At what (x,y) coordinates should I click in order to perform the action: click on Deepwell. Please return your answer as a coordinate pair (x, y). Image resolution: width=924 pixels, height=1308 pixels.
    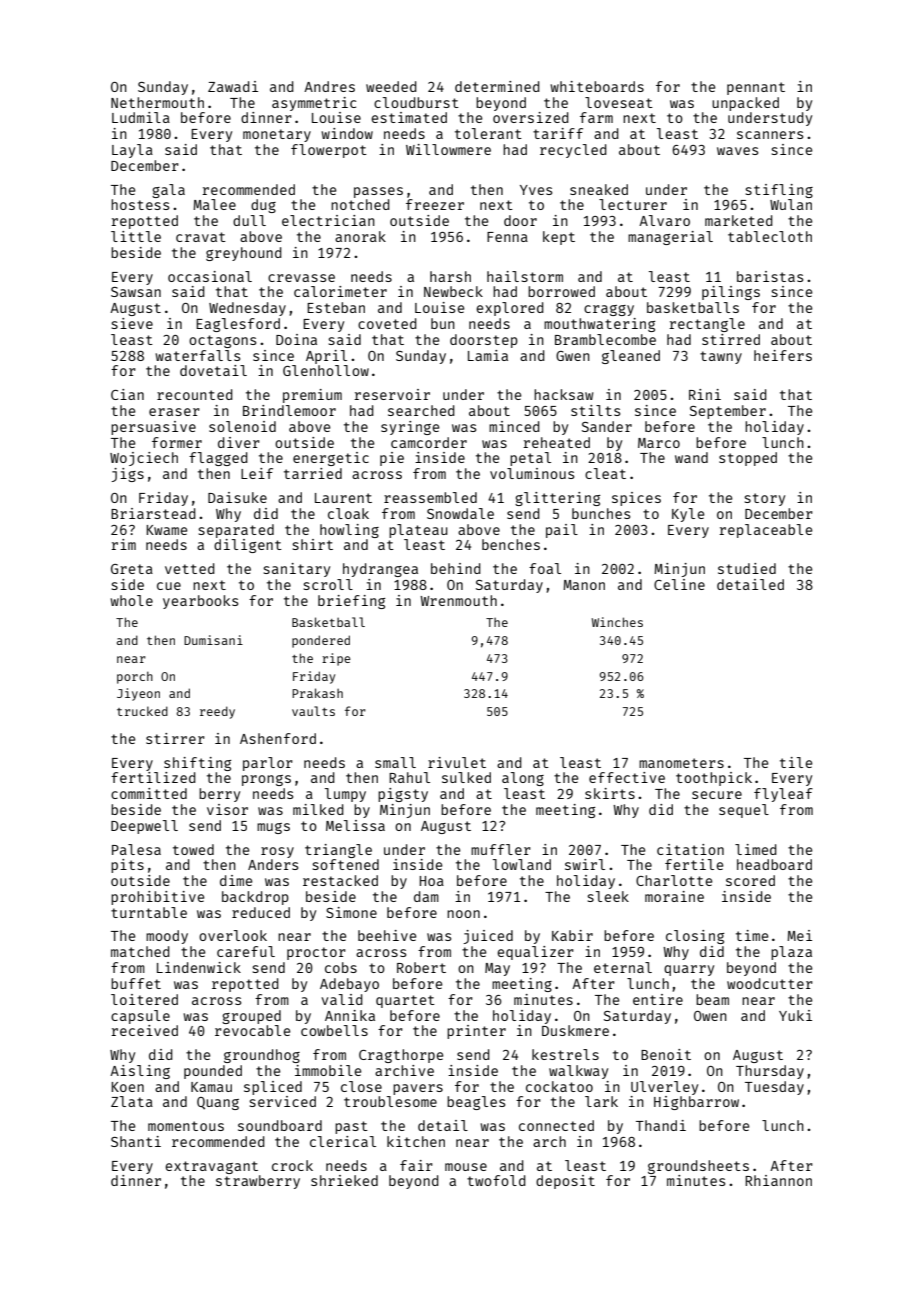
    Looking at the image, I should click on (144, 827).
